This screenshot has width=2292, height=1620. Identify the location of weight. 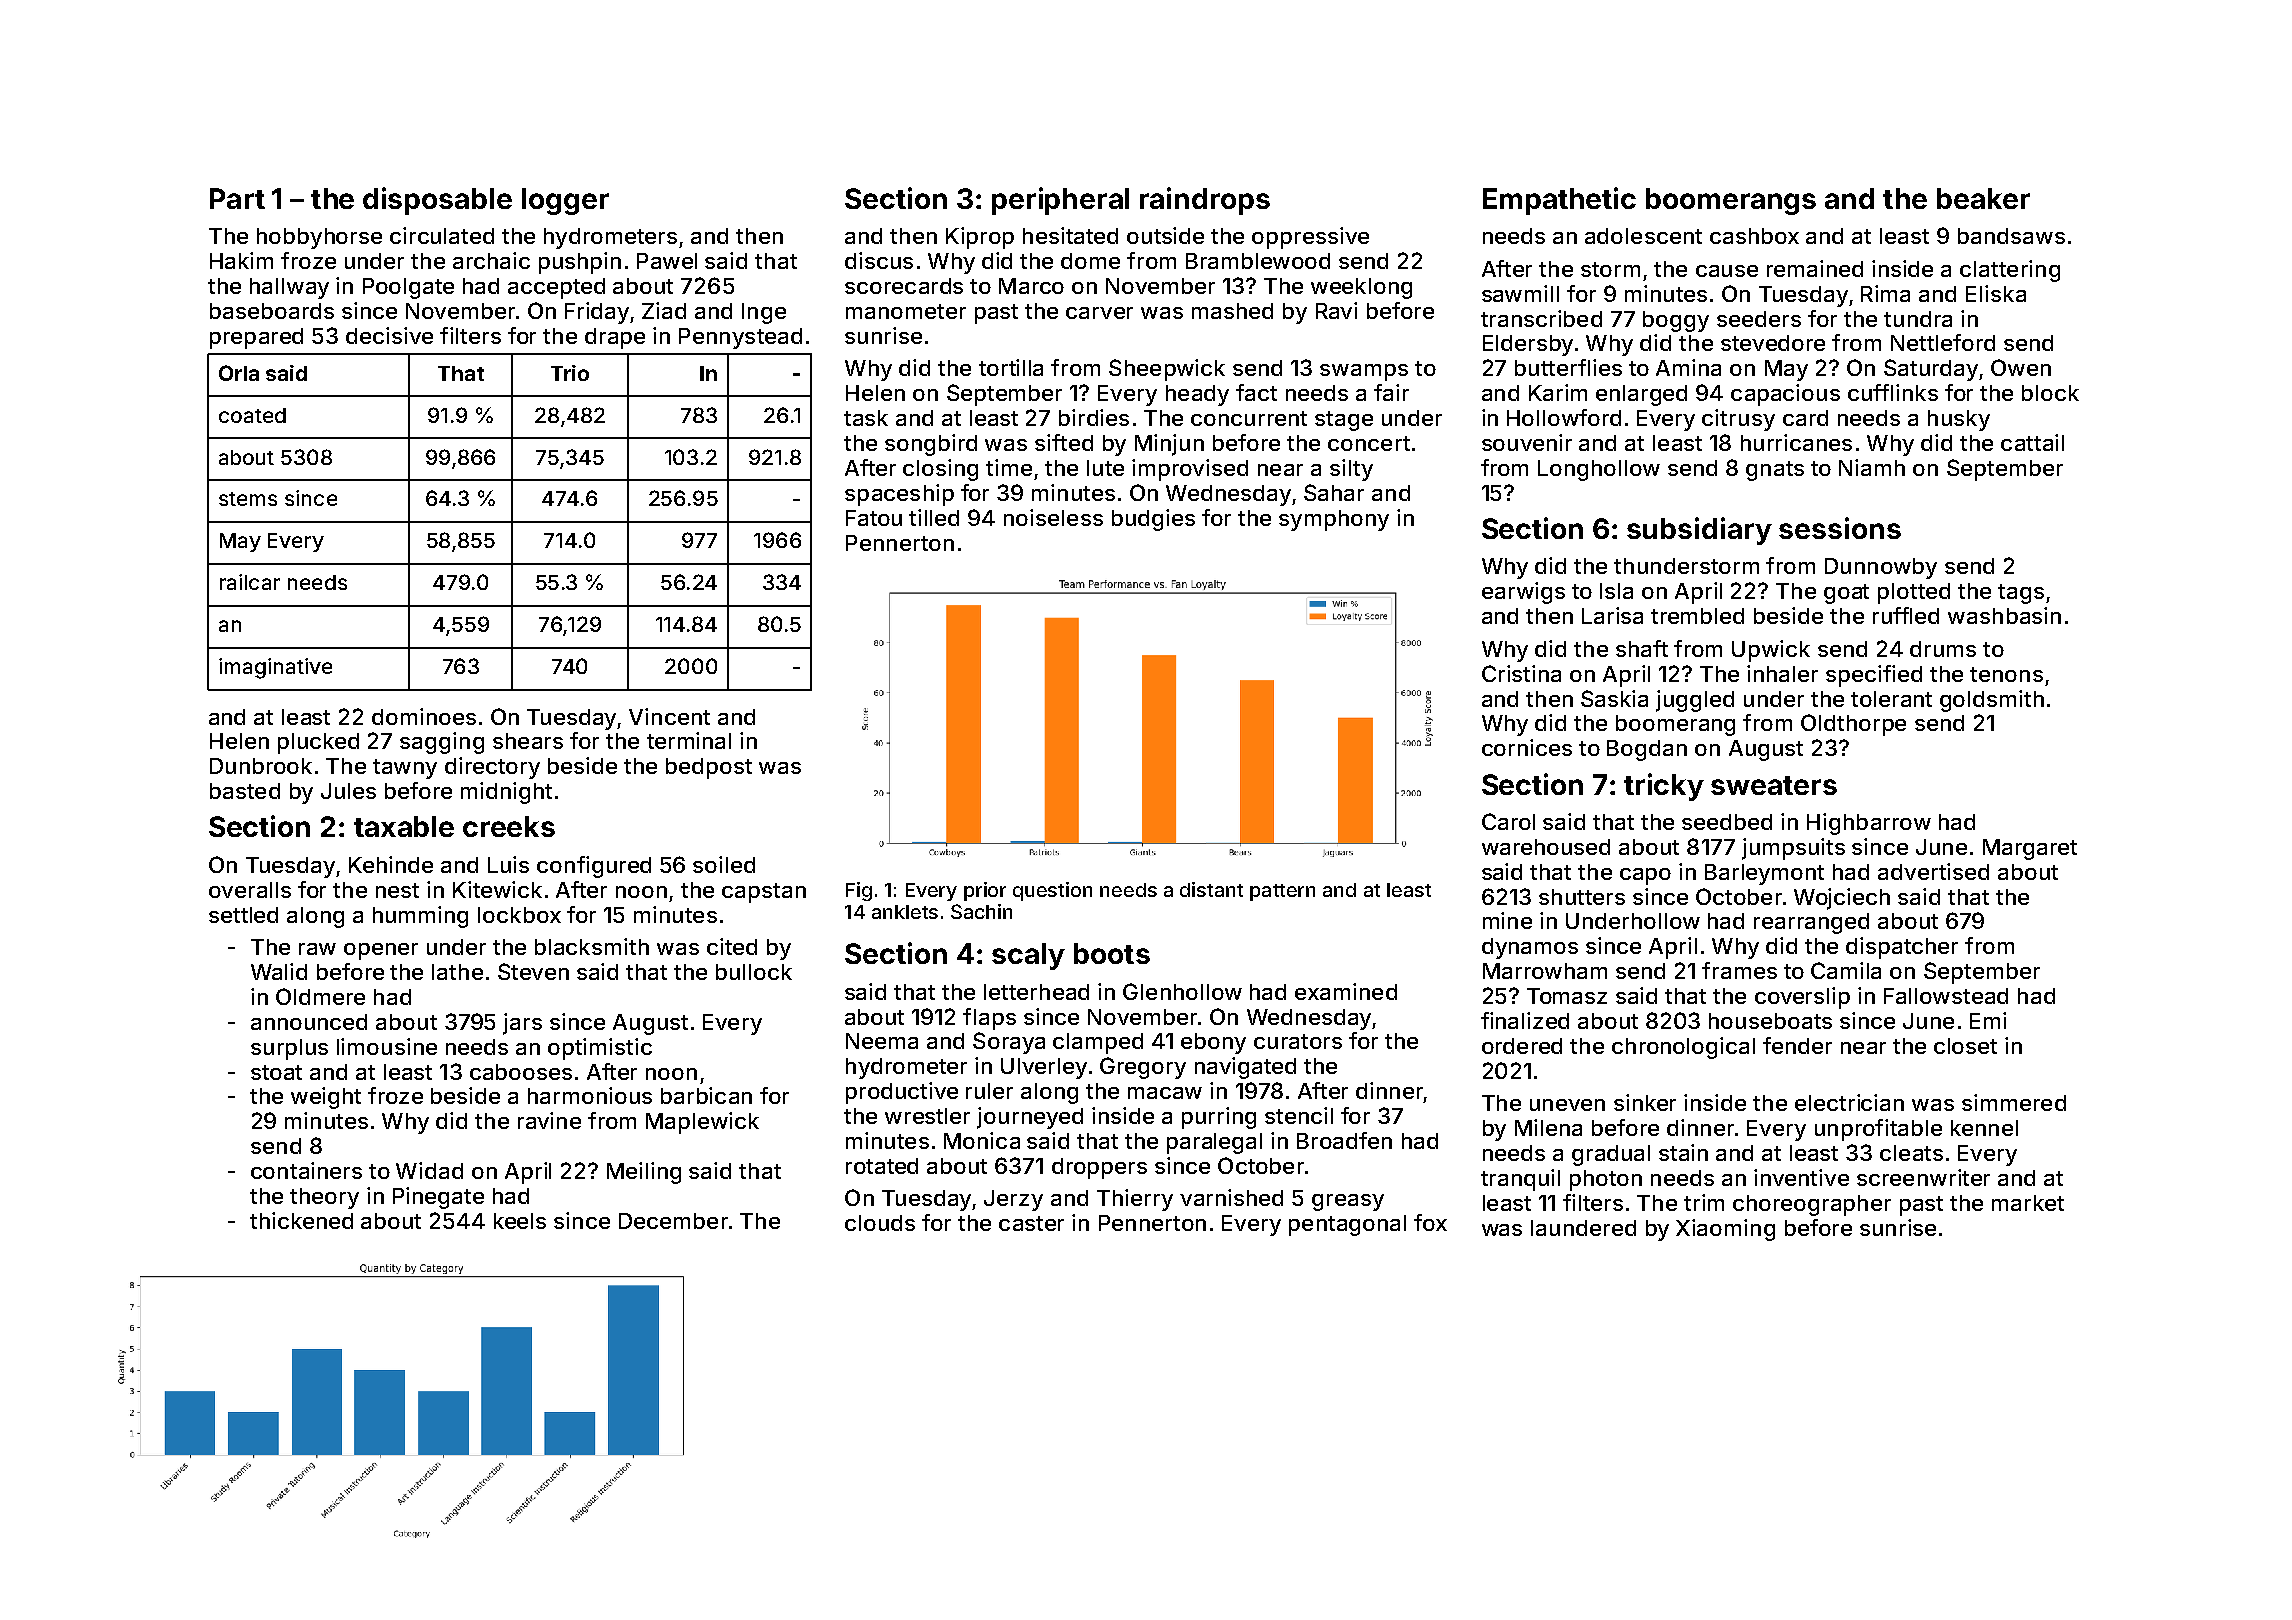
(326, 1098).
